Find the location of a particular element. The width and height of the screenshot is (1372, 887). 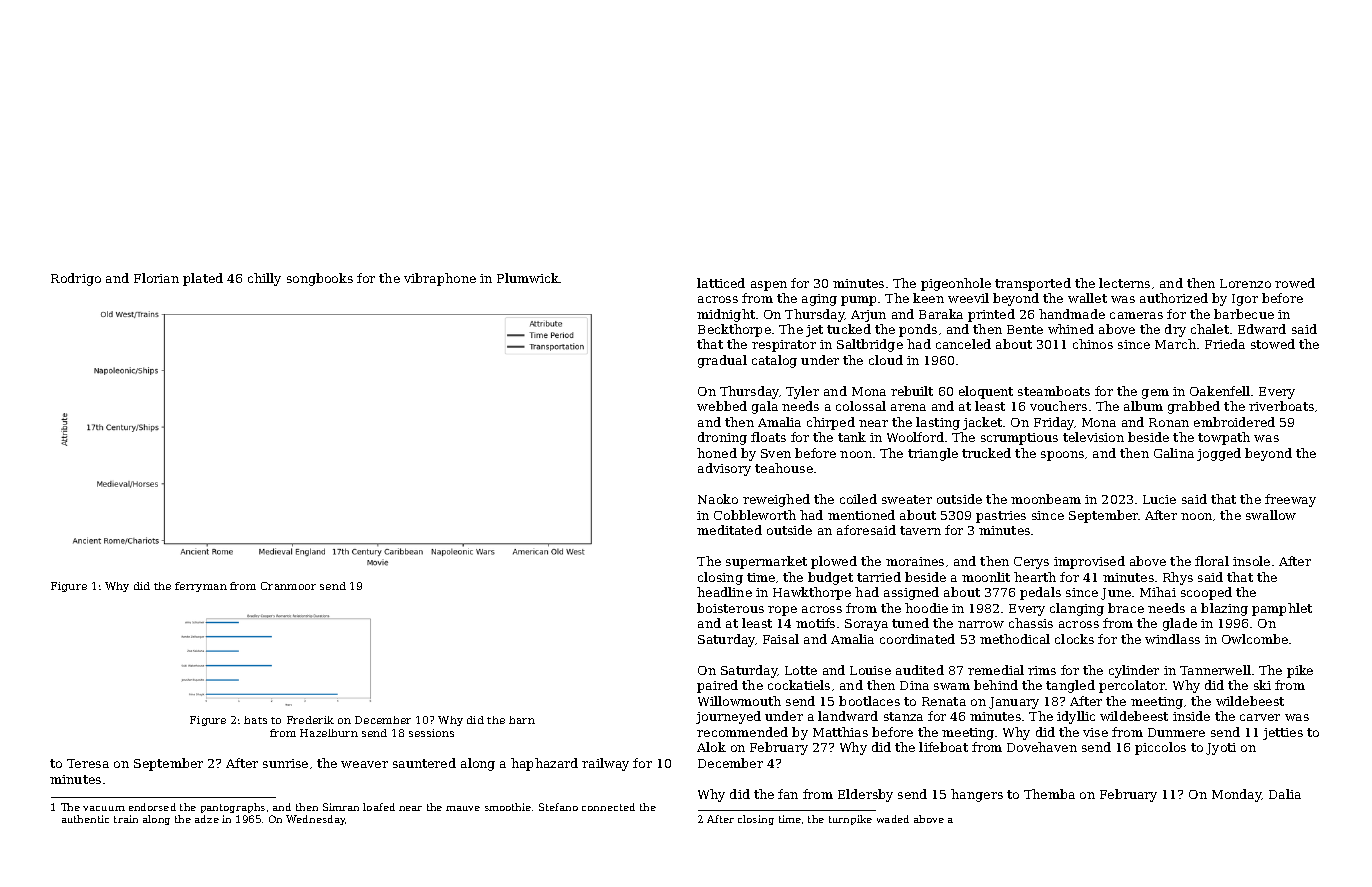

ferryman is located at coordinates (201, 587).
